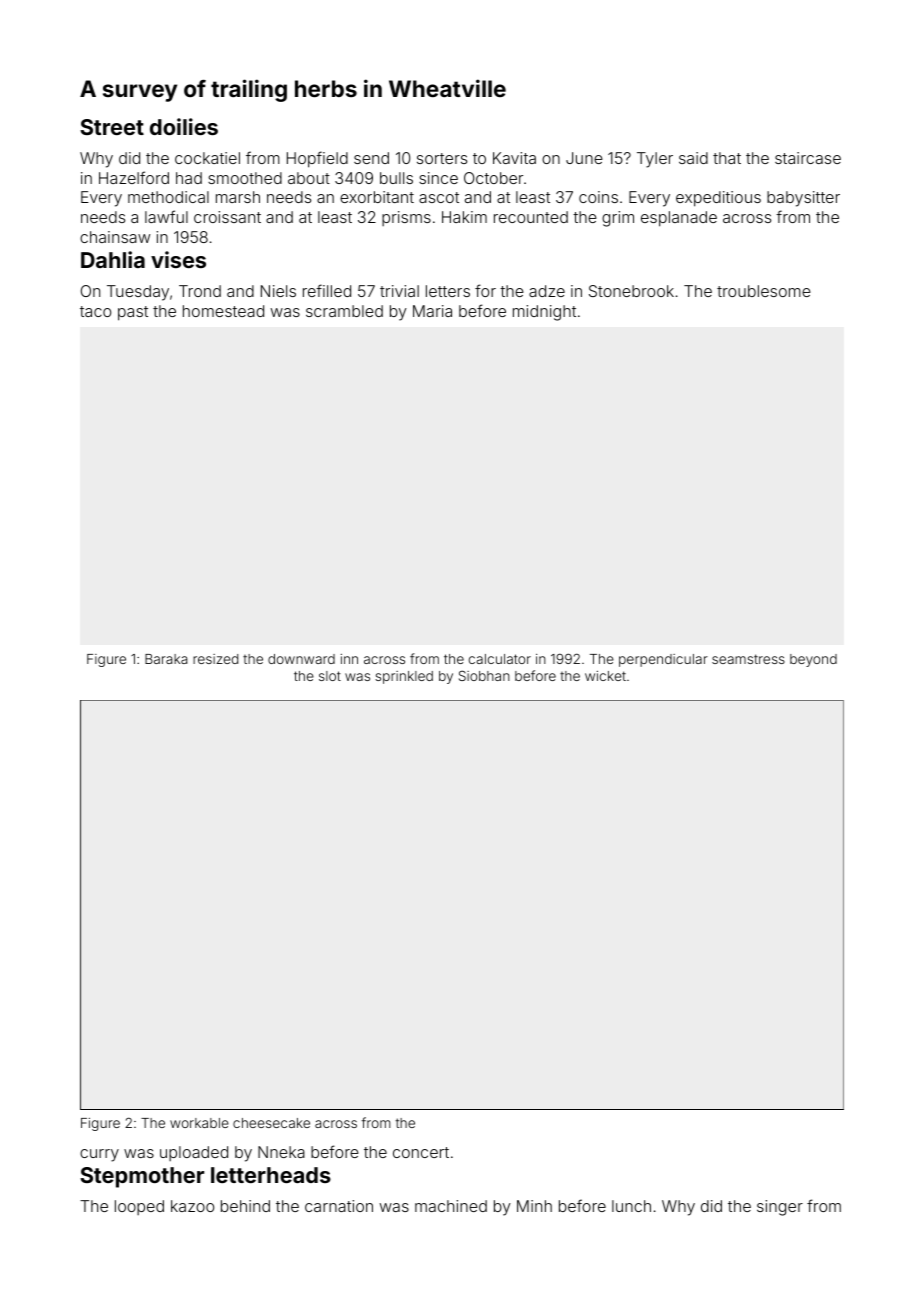 The height and width of the image is (1314, 924). What do you see at coordinates (139, 1207) in the image?
I see `looped` at bounding box center [139, 1207].
